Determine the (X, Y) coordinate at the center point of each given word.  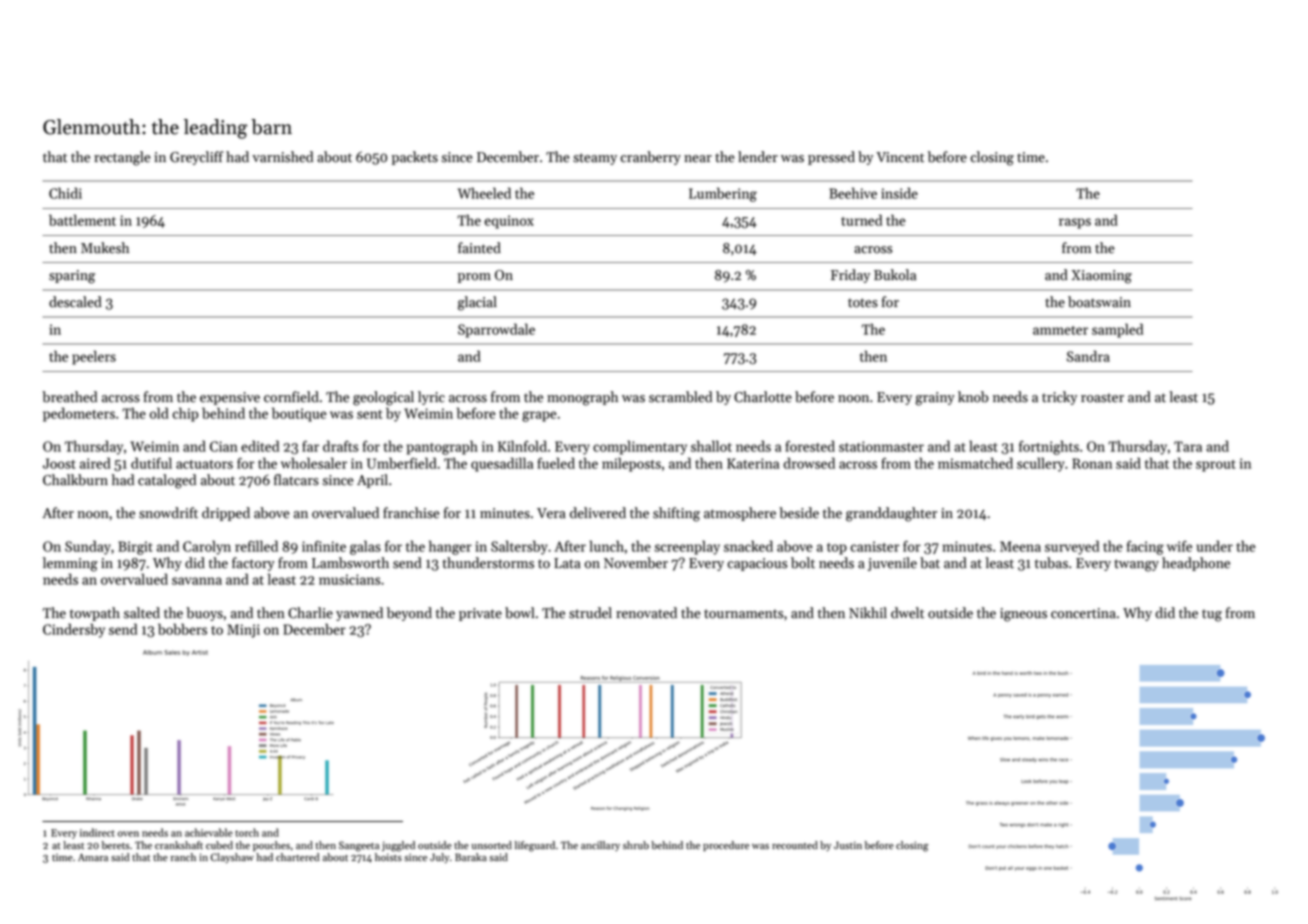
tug (1212, 615)
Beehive (853, 193)
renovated (646, 613)
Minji (243, 631)
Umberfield (402, 463)
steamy (595, 159)
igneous (1023, 615)
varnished (282, 157)
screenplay (687, 547)
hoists (388, 857)
